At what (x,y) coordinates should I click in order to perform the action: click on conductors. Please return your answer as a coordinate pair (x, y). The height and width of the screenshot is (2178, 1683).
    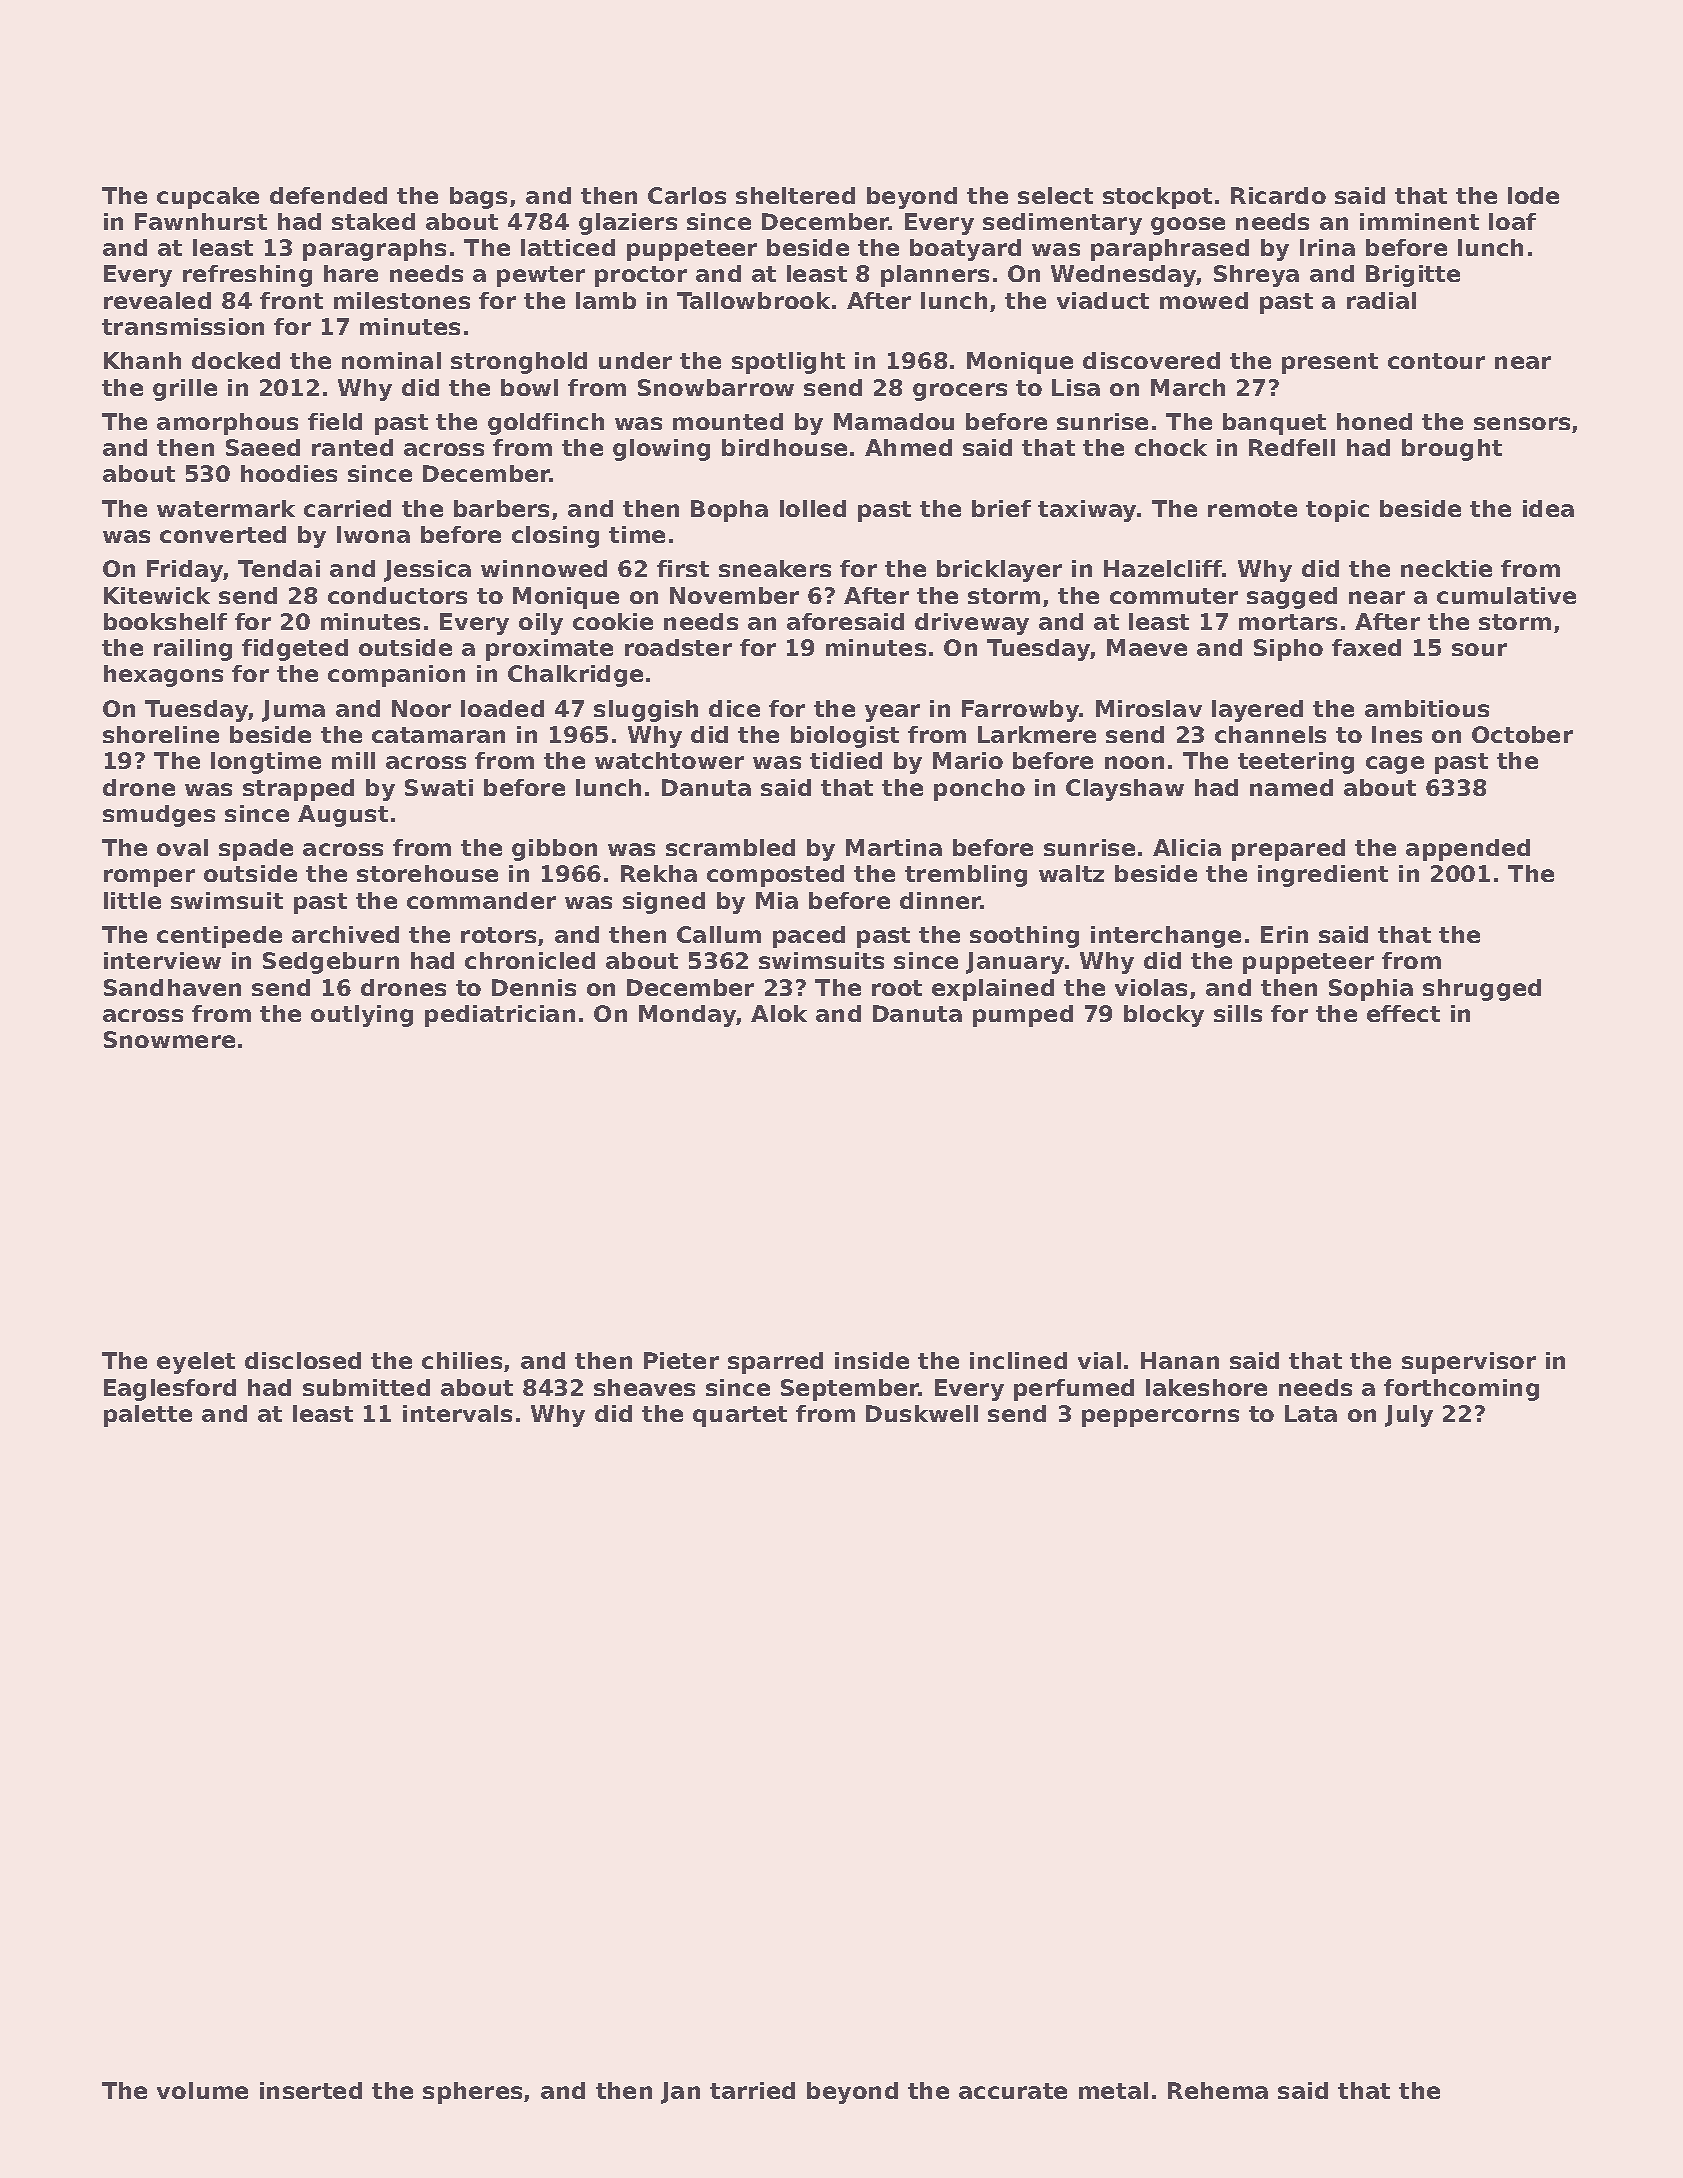
    Looking at the image, I should click on (397, 595).
